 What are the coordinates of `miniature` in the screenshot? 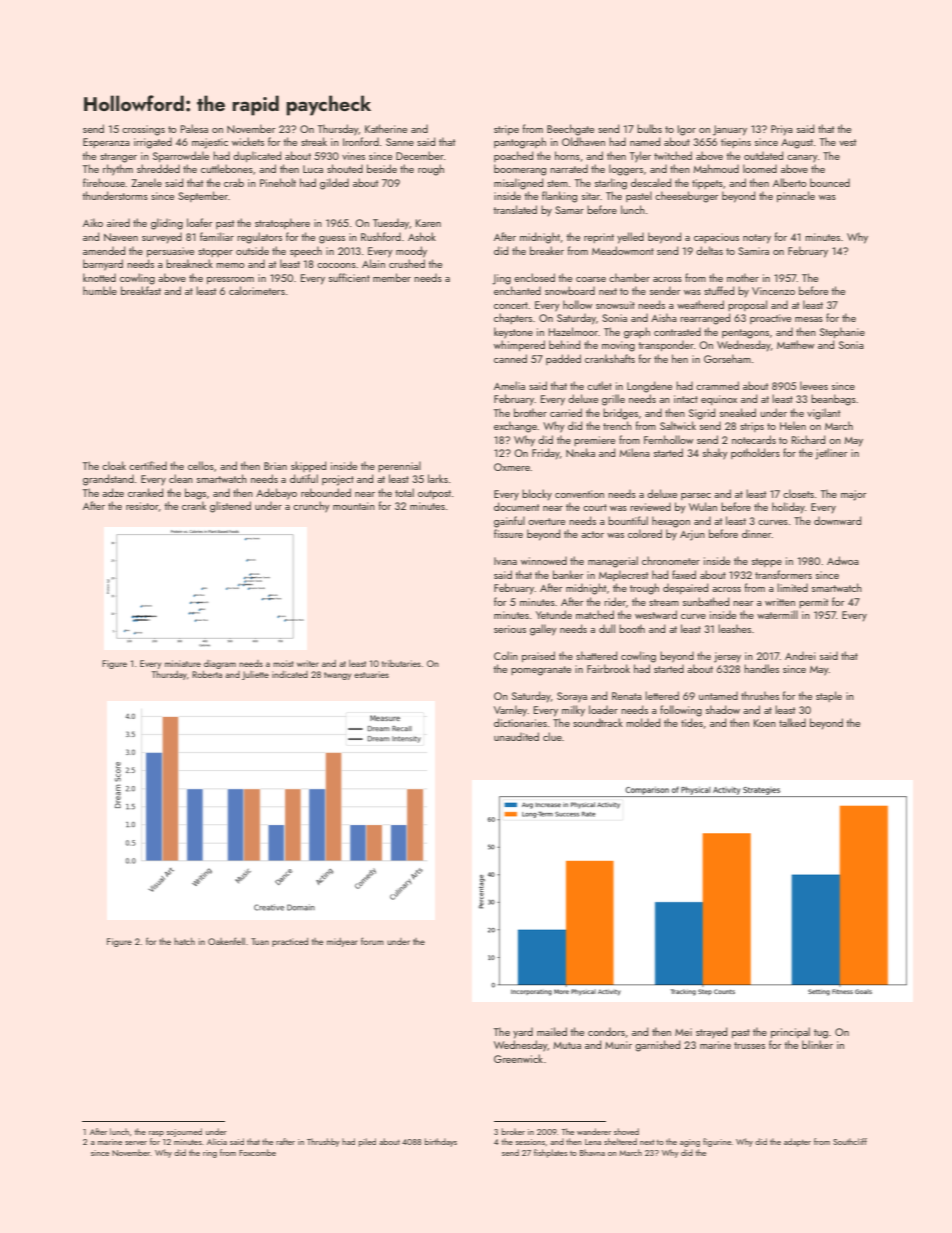 It's located at (183, 663).
